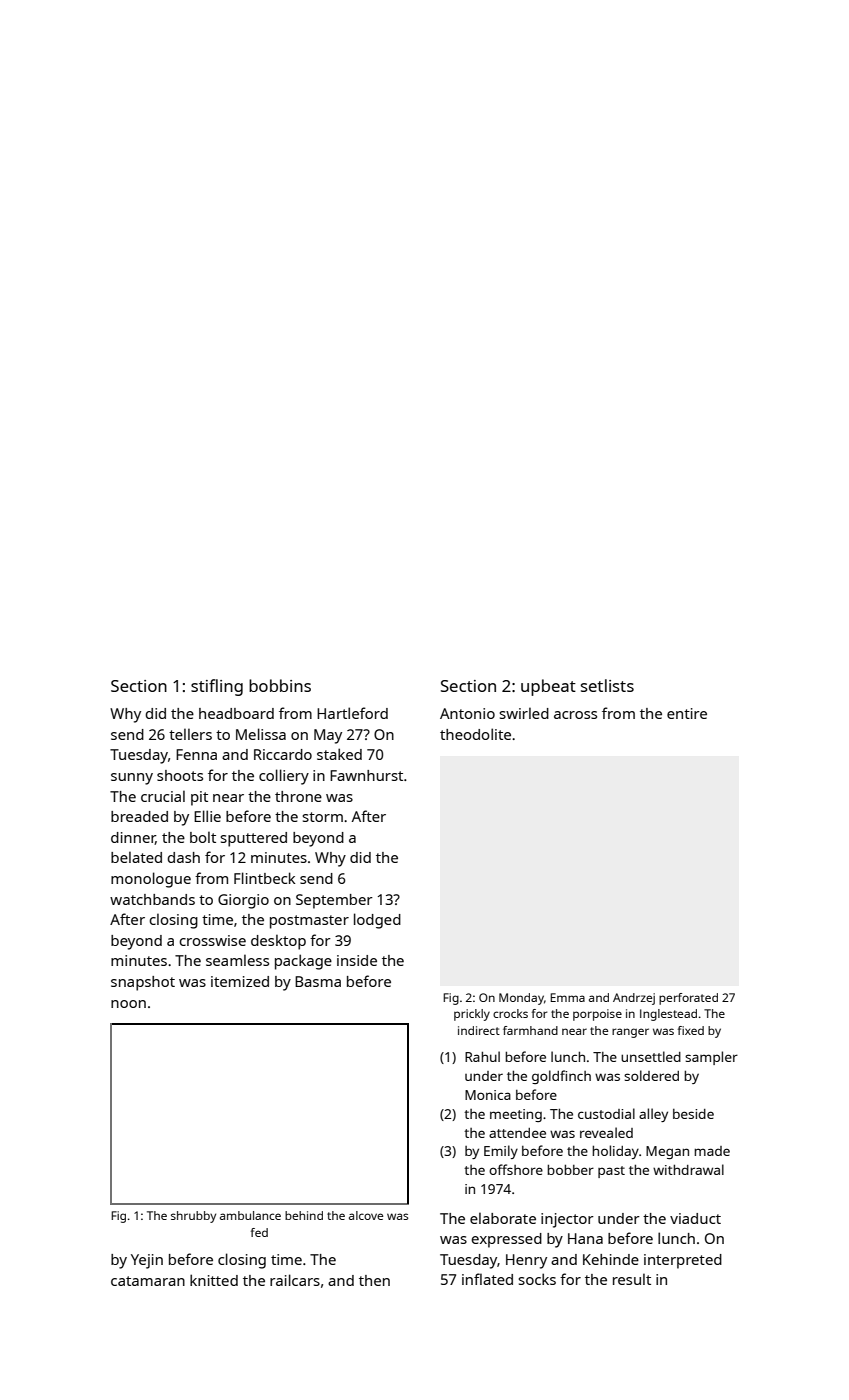 The width and height of the screenshot is (849, 1400). What do you see at coordinates (687, 713) in the screenshot?
I see `entire` at bounding box center [687, 713].
